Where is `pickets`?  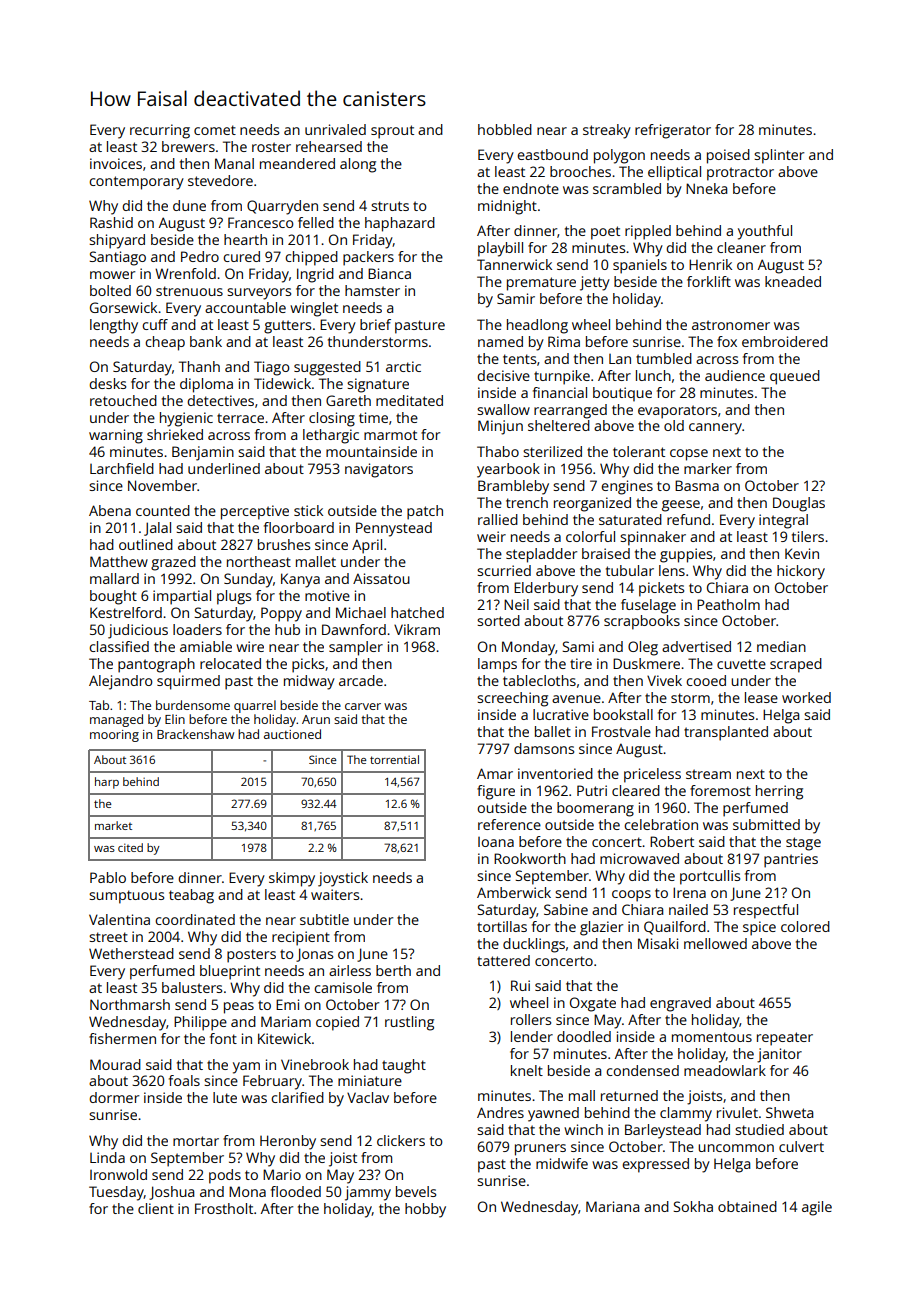
pickets is located at coordinates (661, 589).
